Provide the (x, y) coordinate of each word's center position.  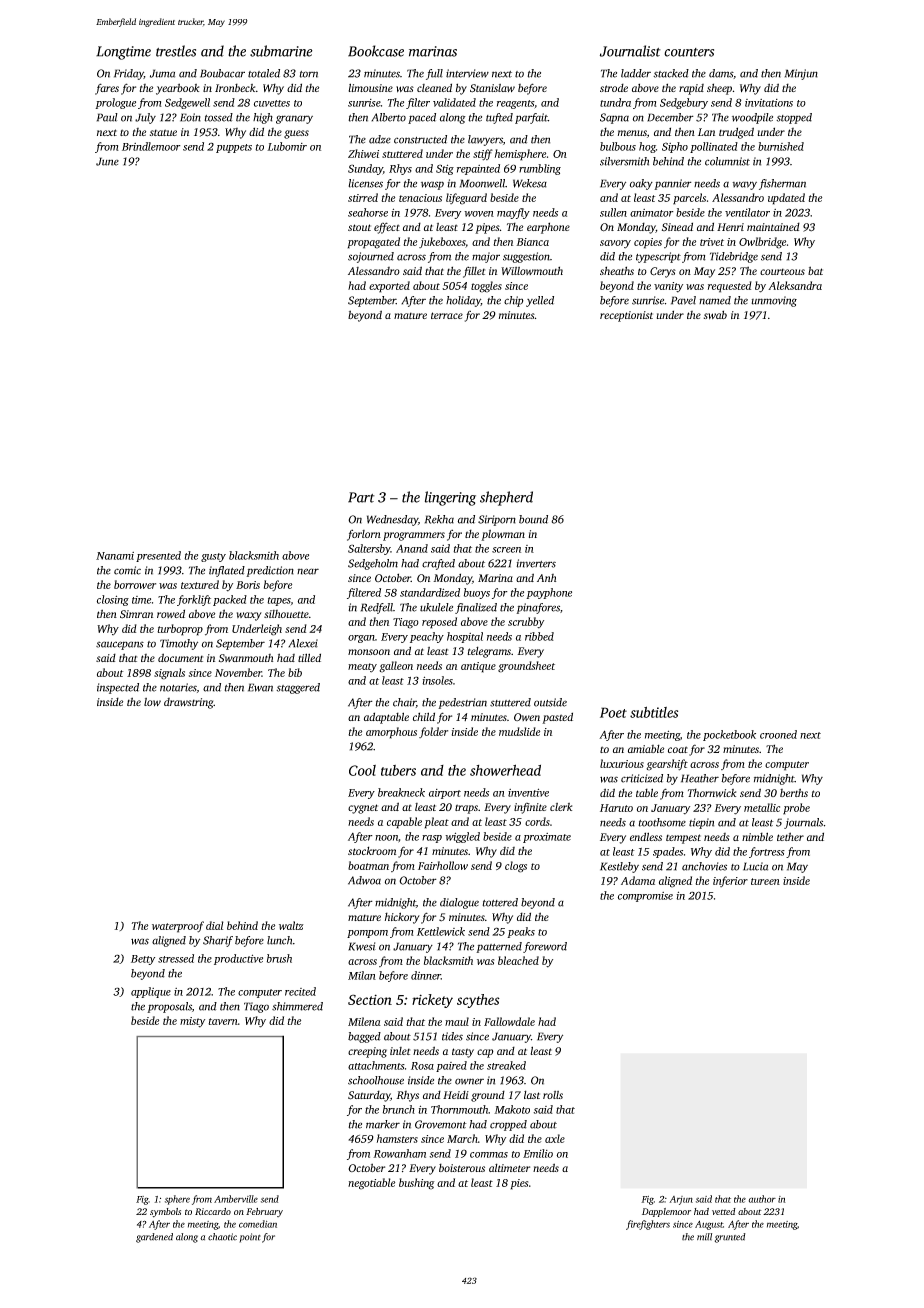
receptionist (626, 316)
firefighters (648, 1225)
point (250, 1238)
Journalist (630, 51)
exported (389, 287)
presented (158, 556)
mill (704, 1237)
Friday (129, 74)
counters (689, 52)
